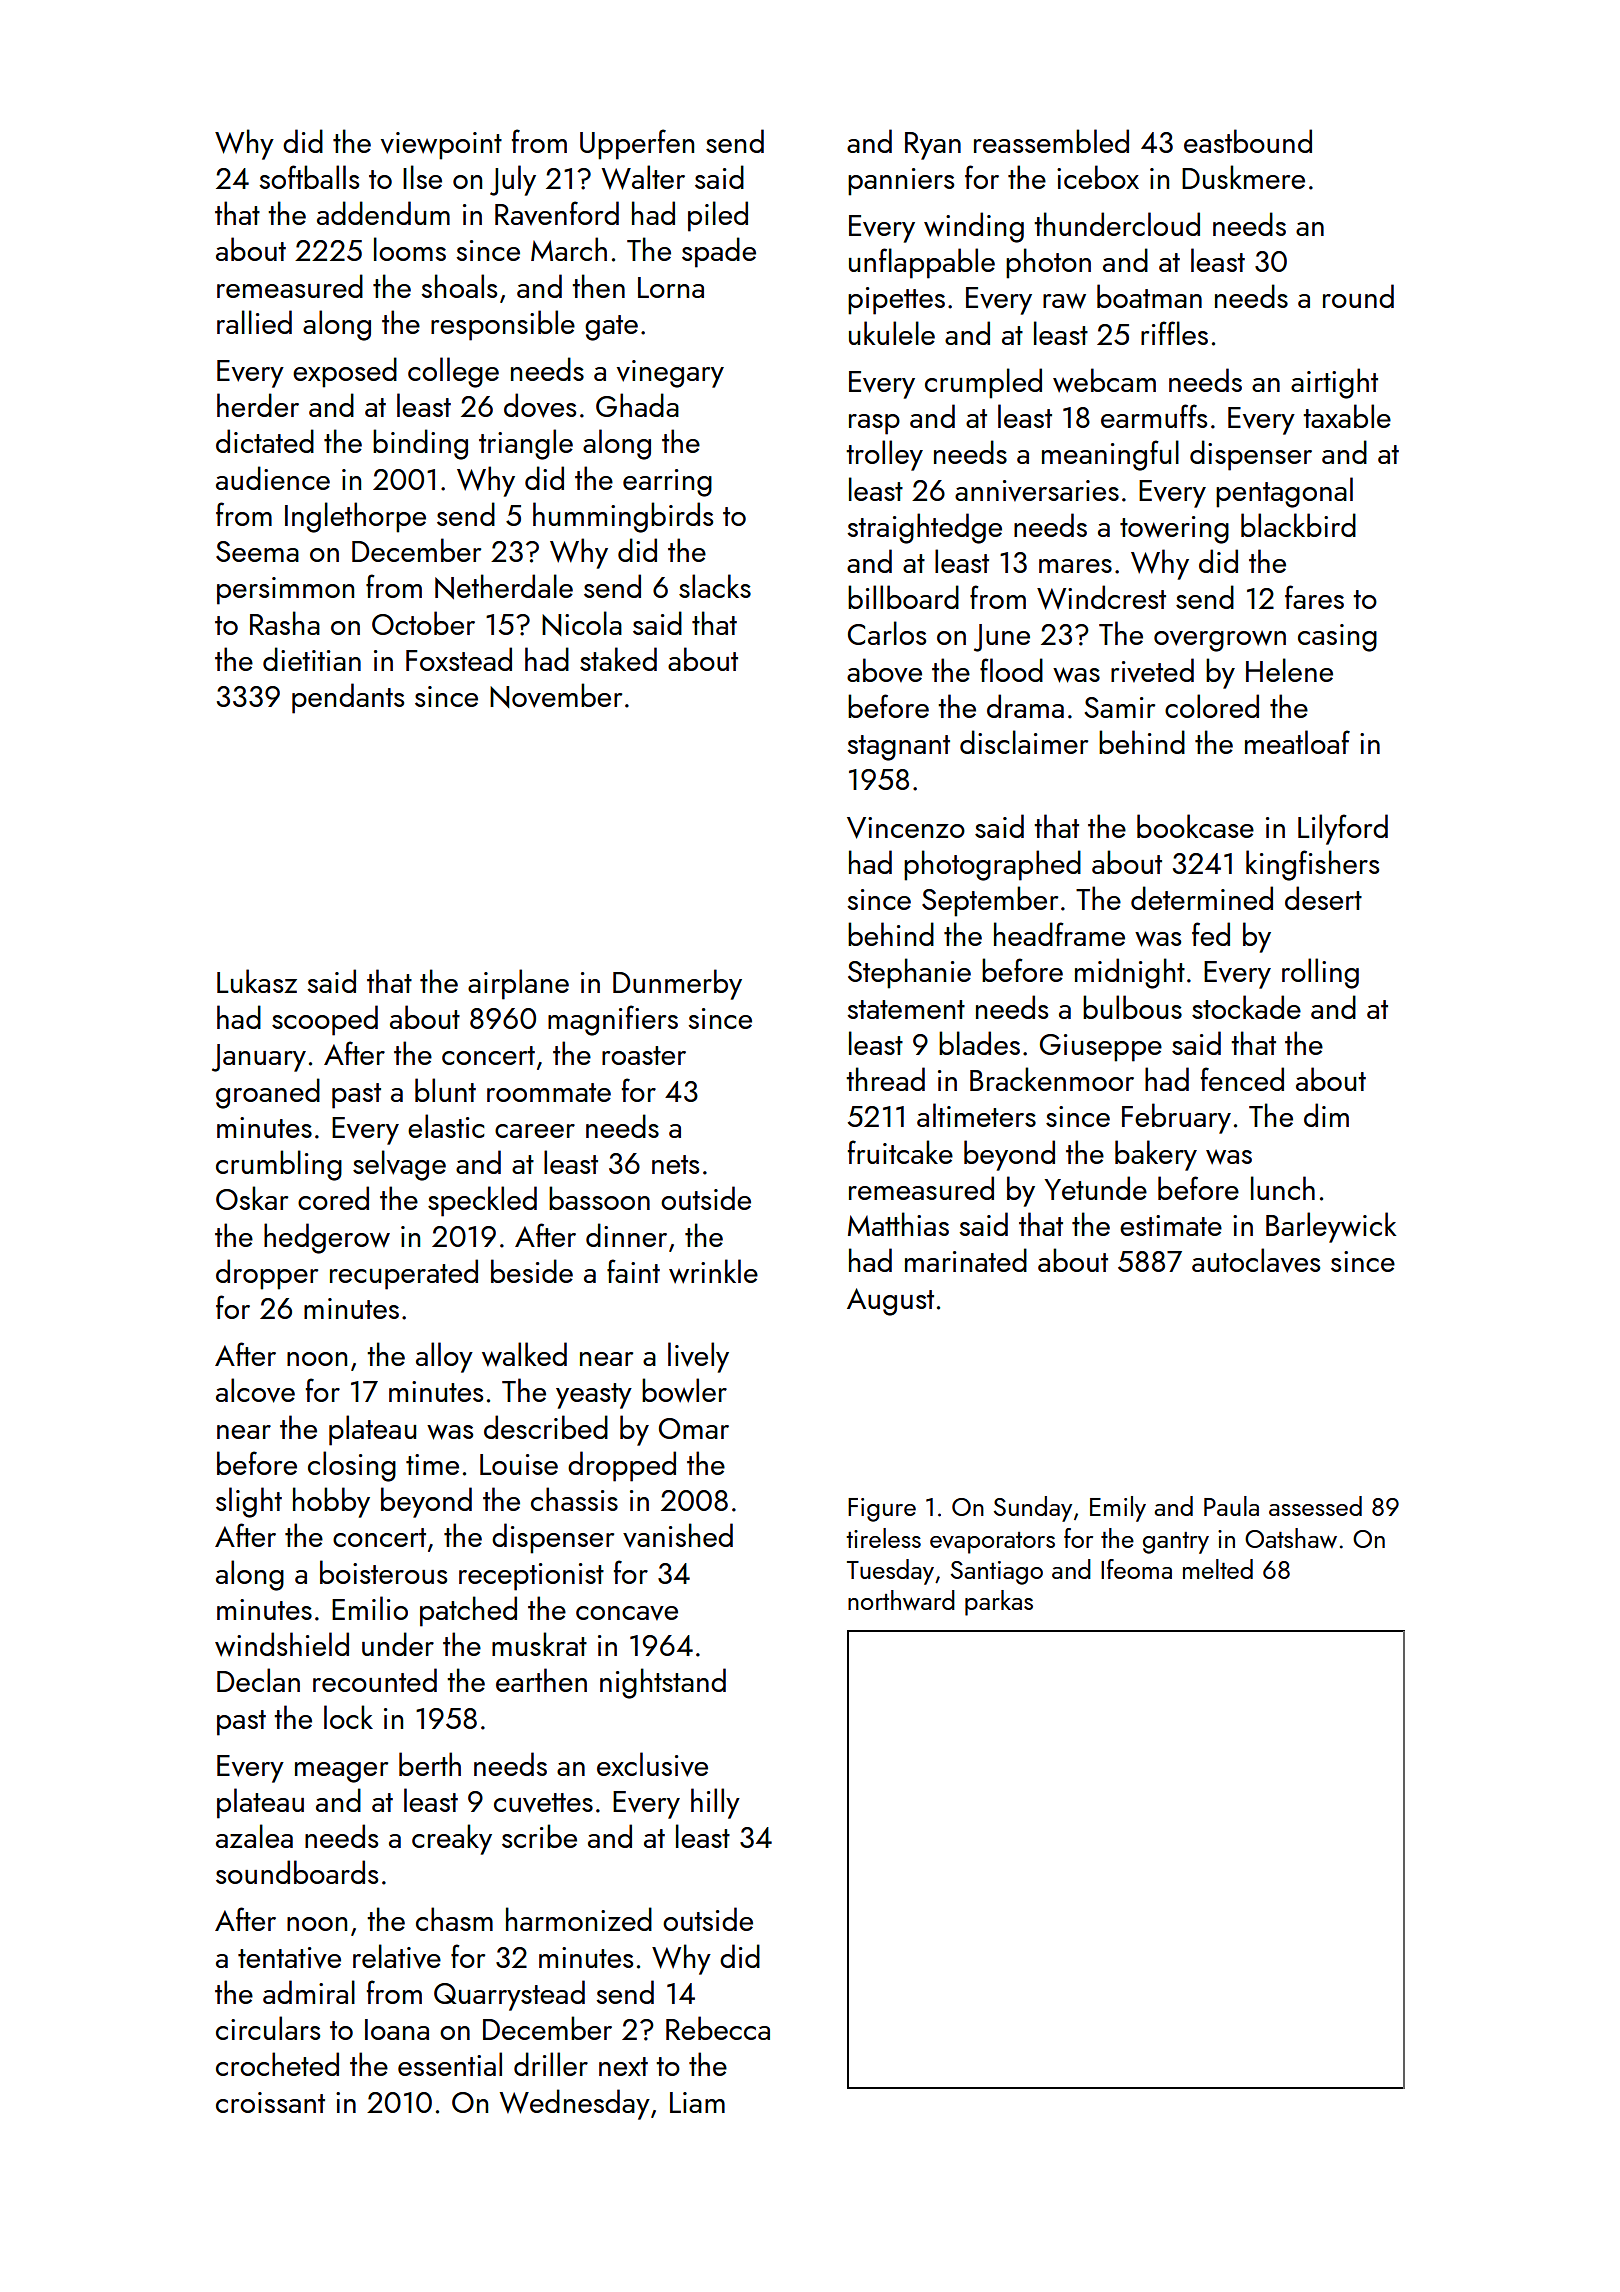 The width and height of the screenshot is (1620, 2292). What do you see at coordinates (1218, 1569) in the screenshot?
I see `melted` at bounding box center [1218, 1569].
